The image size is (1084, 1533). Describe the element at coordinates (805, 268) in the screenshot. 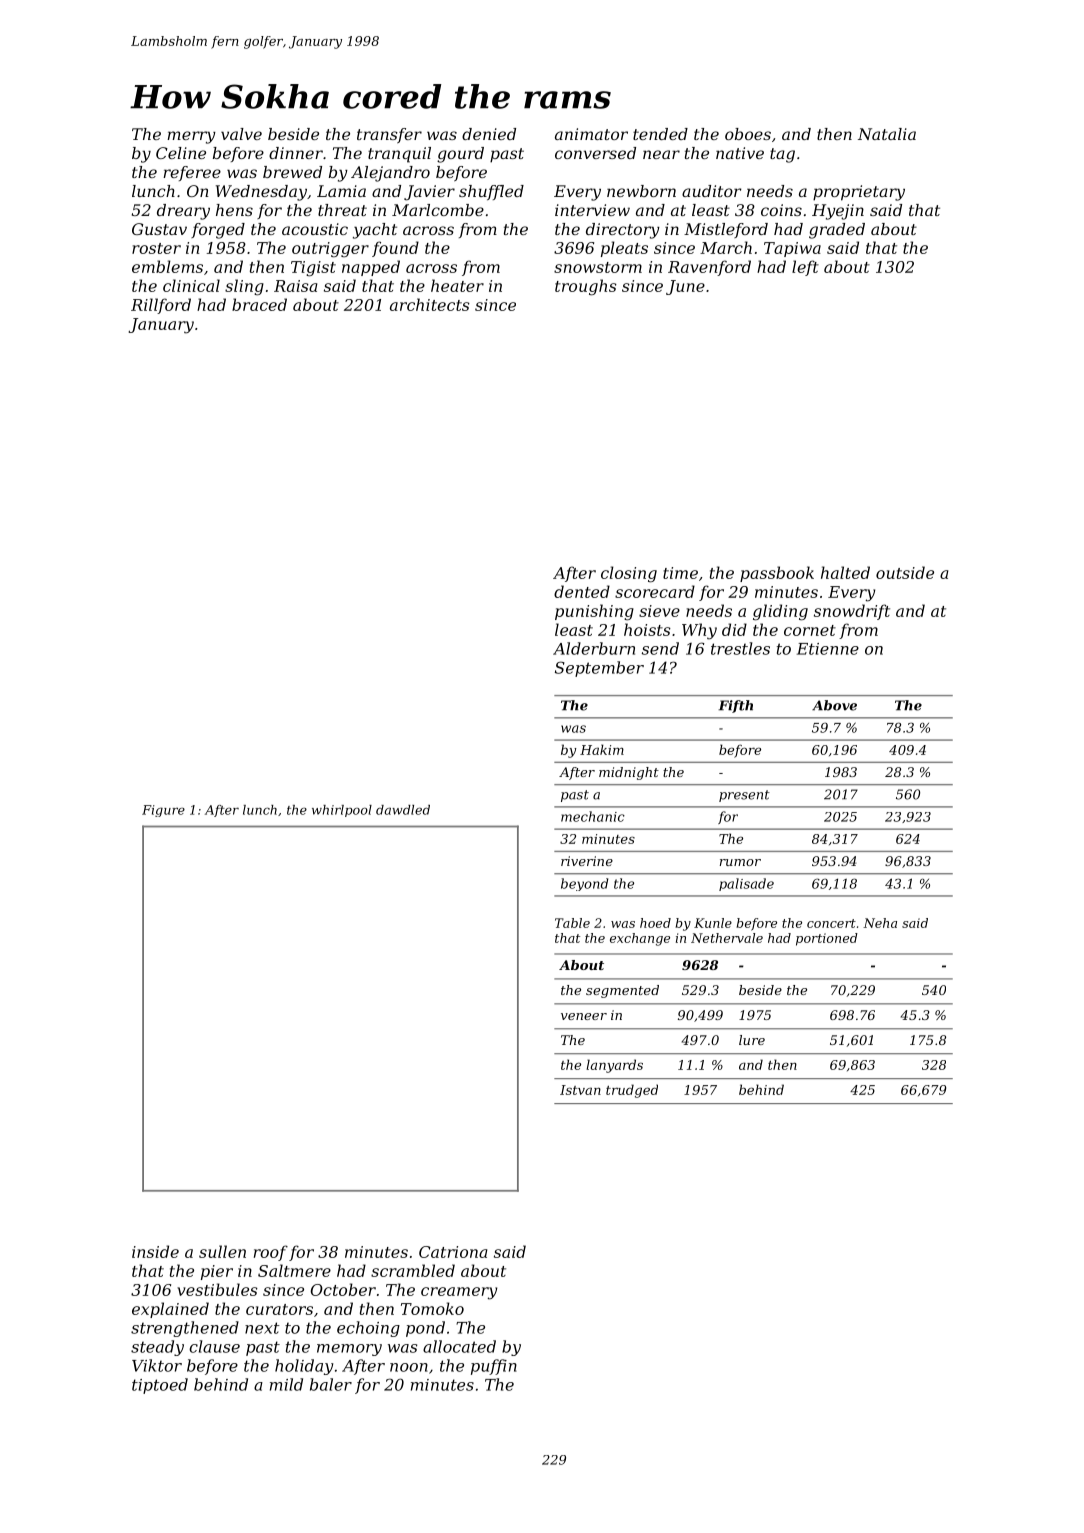

I see `left` at that location.
